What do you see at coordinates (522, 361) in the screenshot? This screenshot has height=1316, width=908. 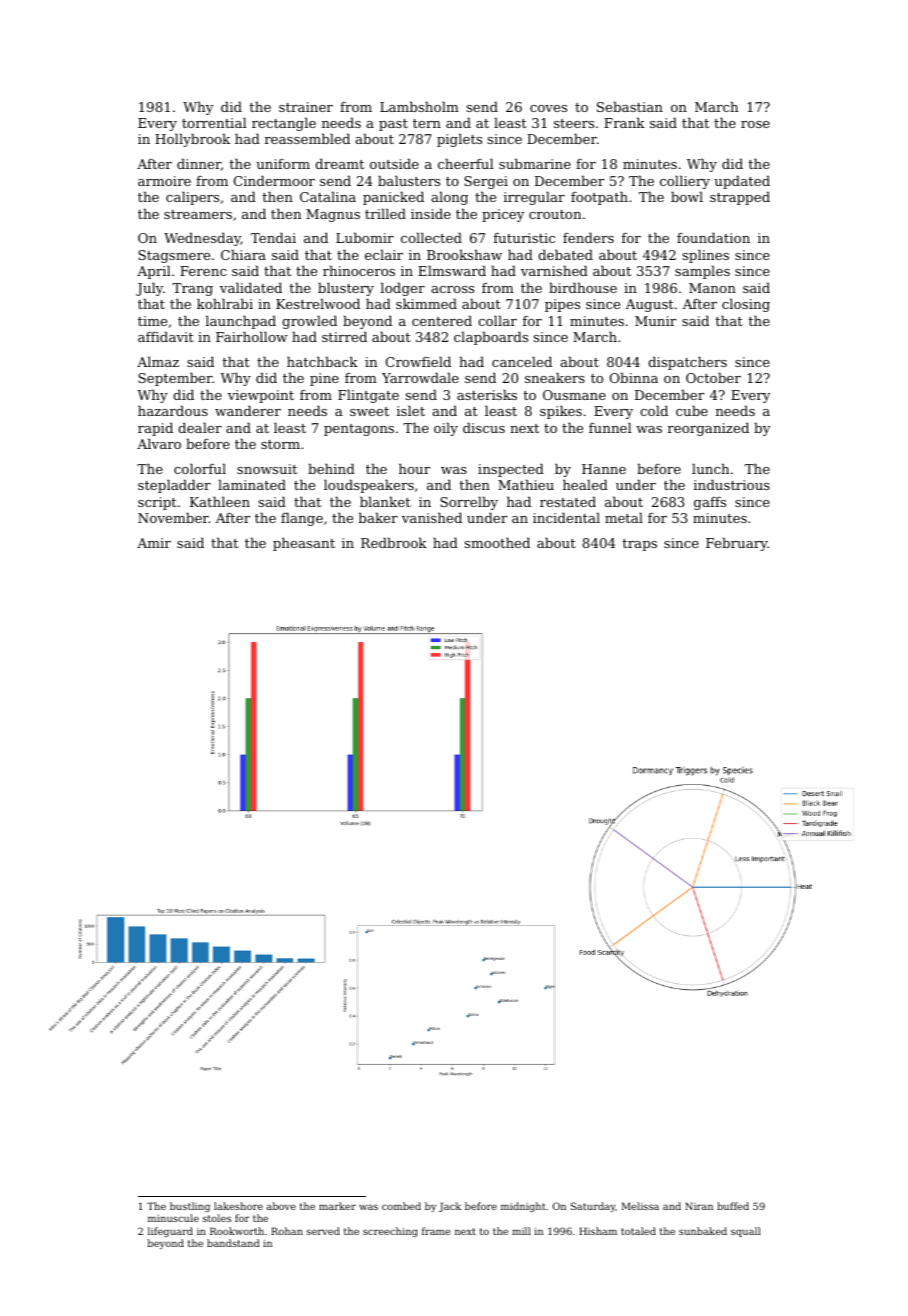 I see `canceled` at bounding box center [522, 361].
